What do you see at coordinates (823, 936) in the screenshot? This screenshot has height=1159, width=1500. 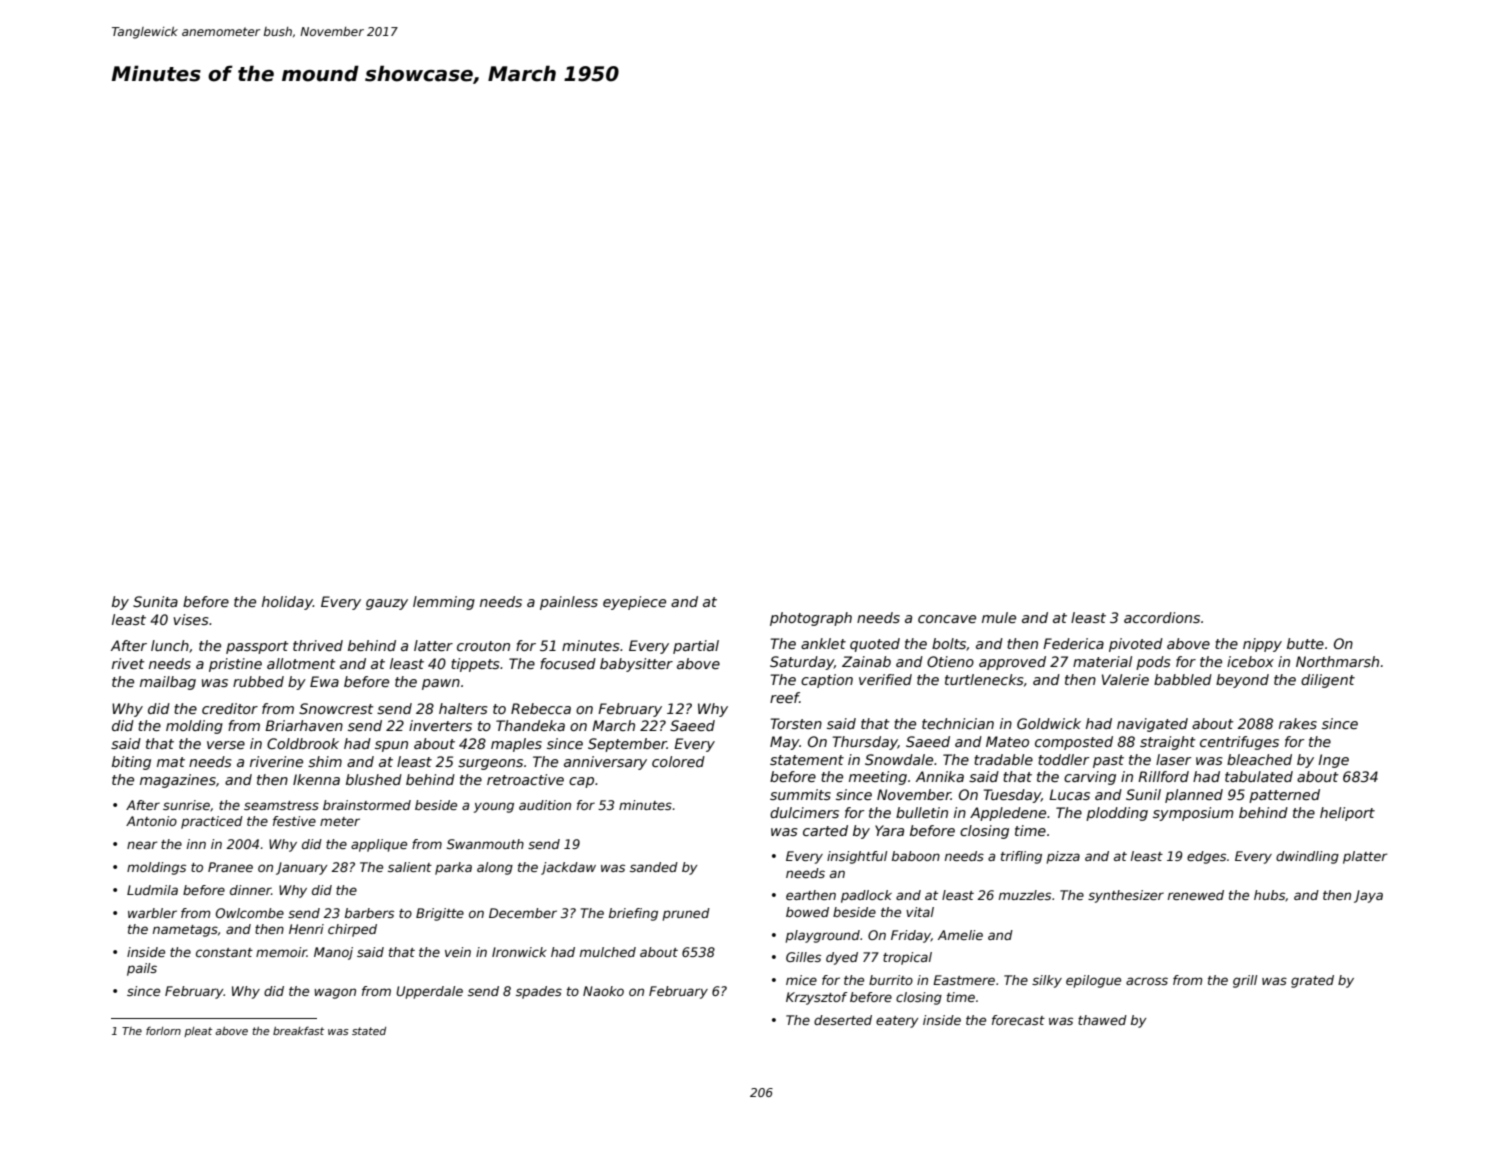 I see `playground` at bounding box center [823, 936].
